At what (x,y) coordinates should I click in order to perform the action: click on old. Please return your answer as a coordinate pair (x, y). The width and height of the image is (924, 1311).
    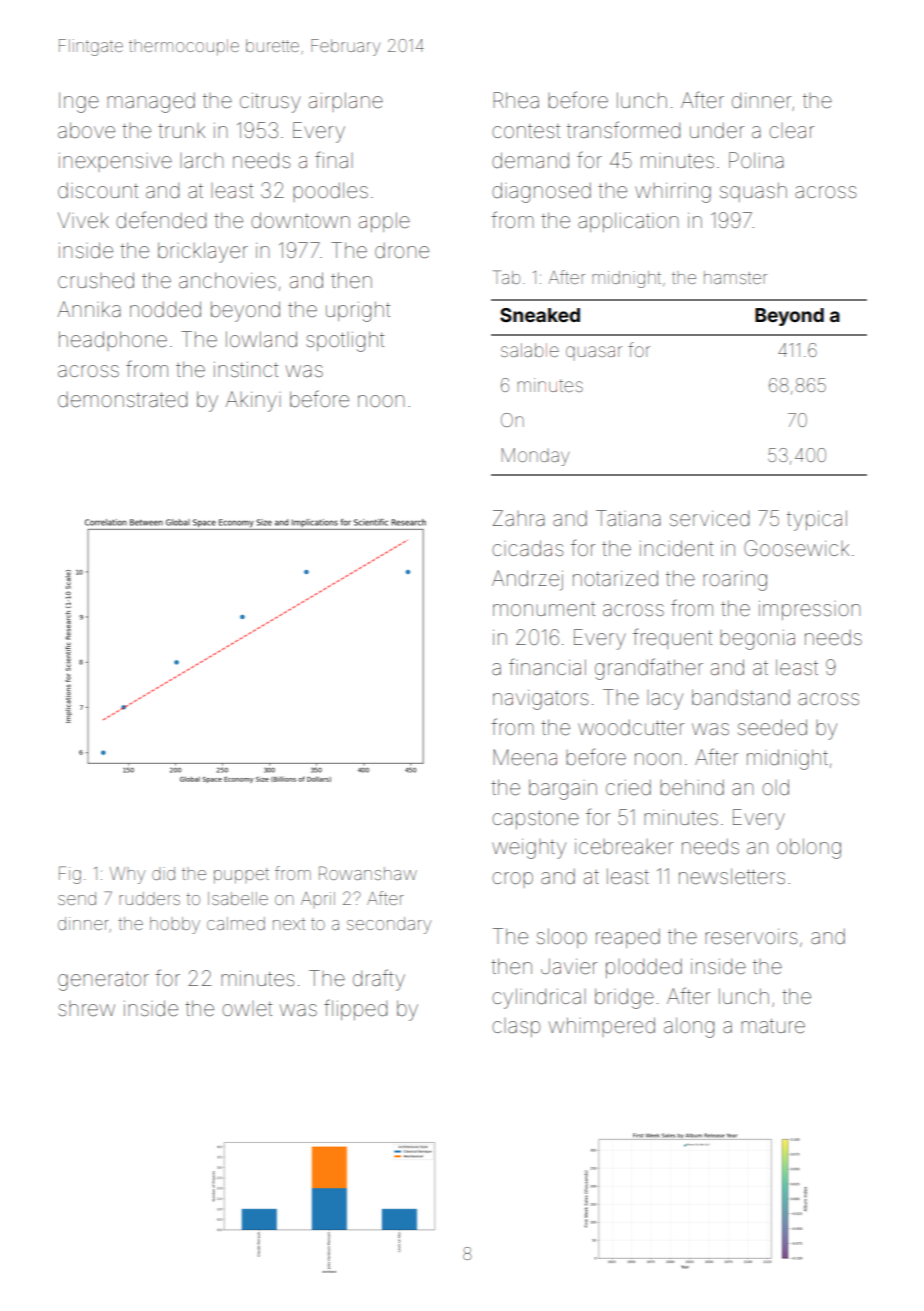
    Looking at the image, I should click on (775, 787).
